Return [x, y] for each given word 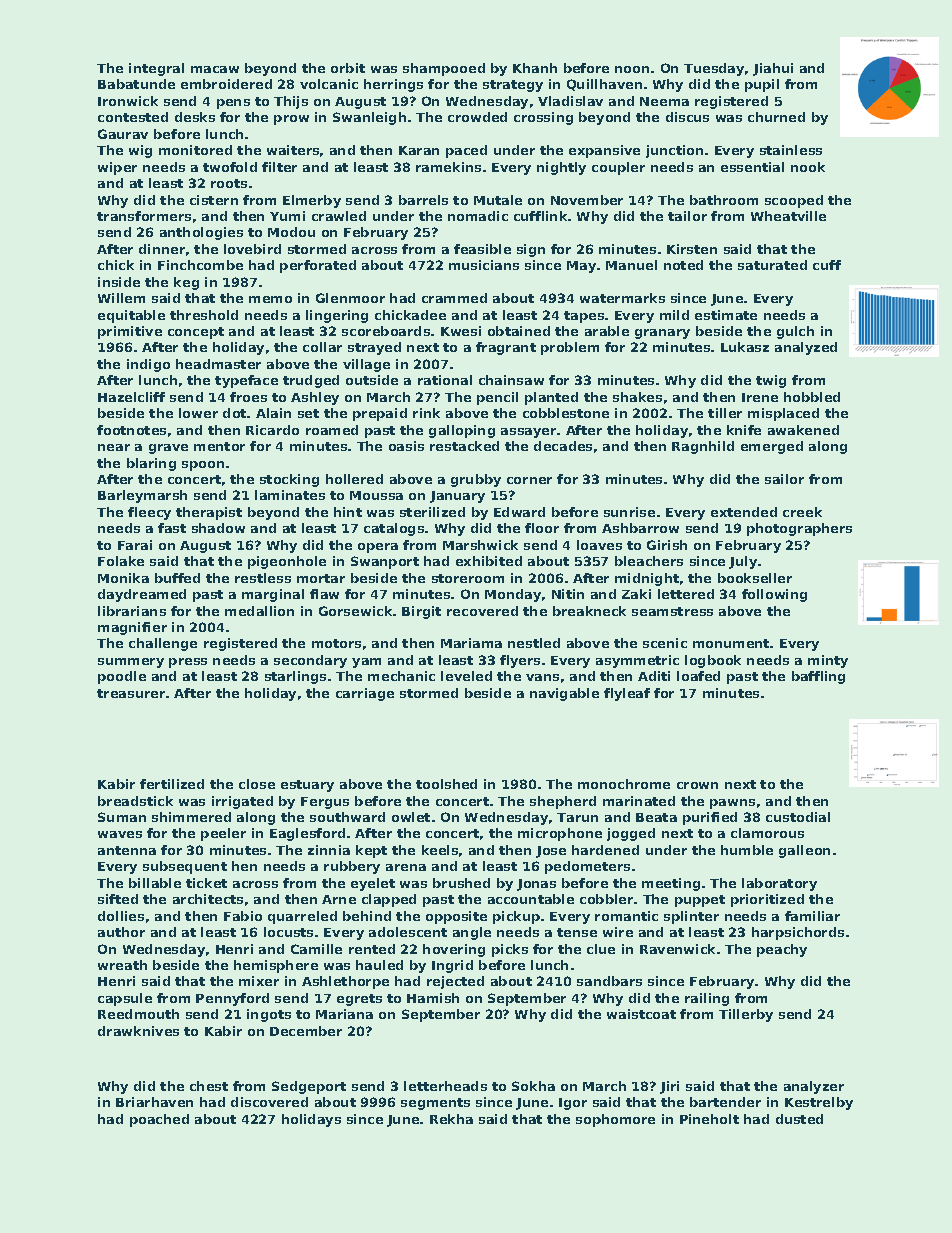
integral [156, 69]
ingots [269, 1015]
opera [378, 548]
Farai [135, 545]
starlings [295, 677]
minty [828, 661]
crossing [543, 118]
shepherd [563, 802]
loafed [698, 676]
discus [687, 117]
